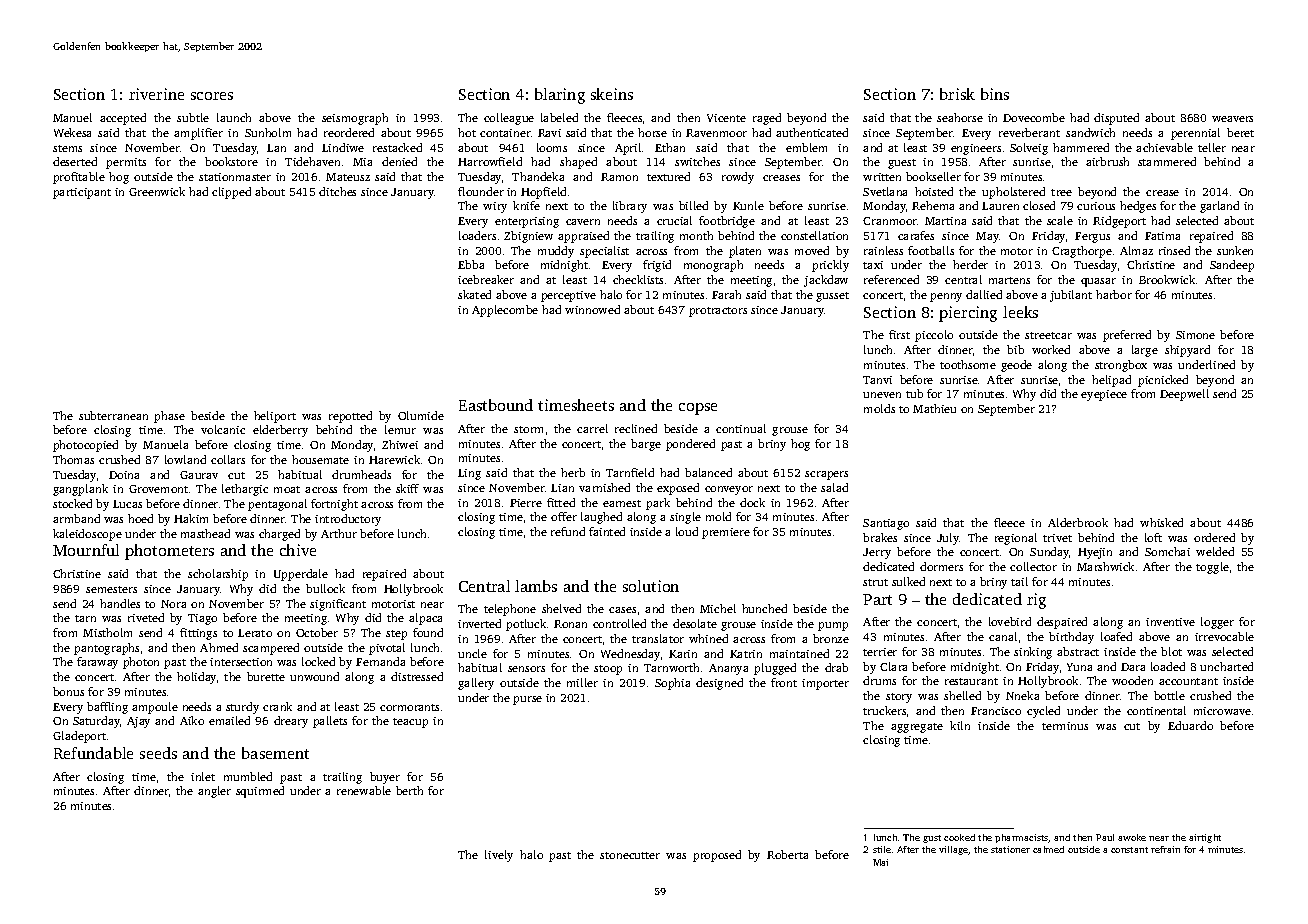 The width and height of the screenshot is (1308, 924). I want to click on Eduardo, so click(1190, 725).
